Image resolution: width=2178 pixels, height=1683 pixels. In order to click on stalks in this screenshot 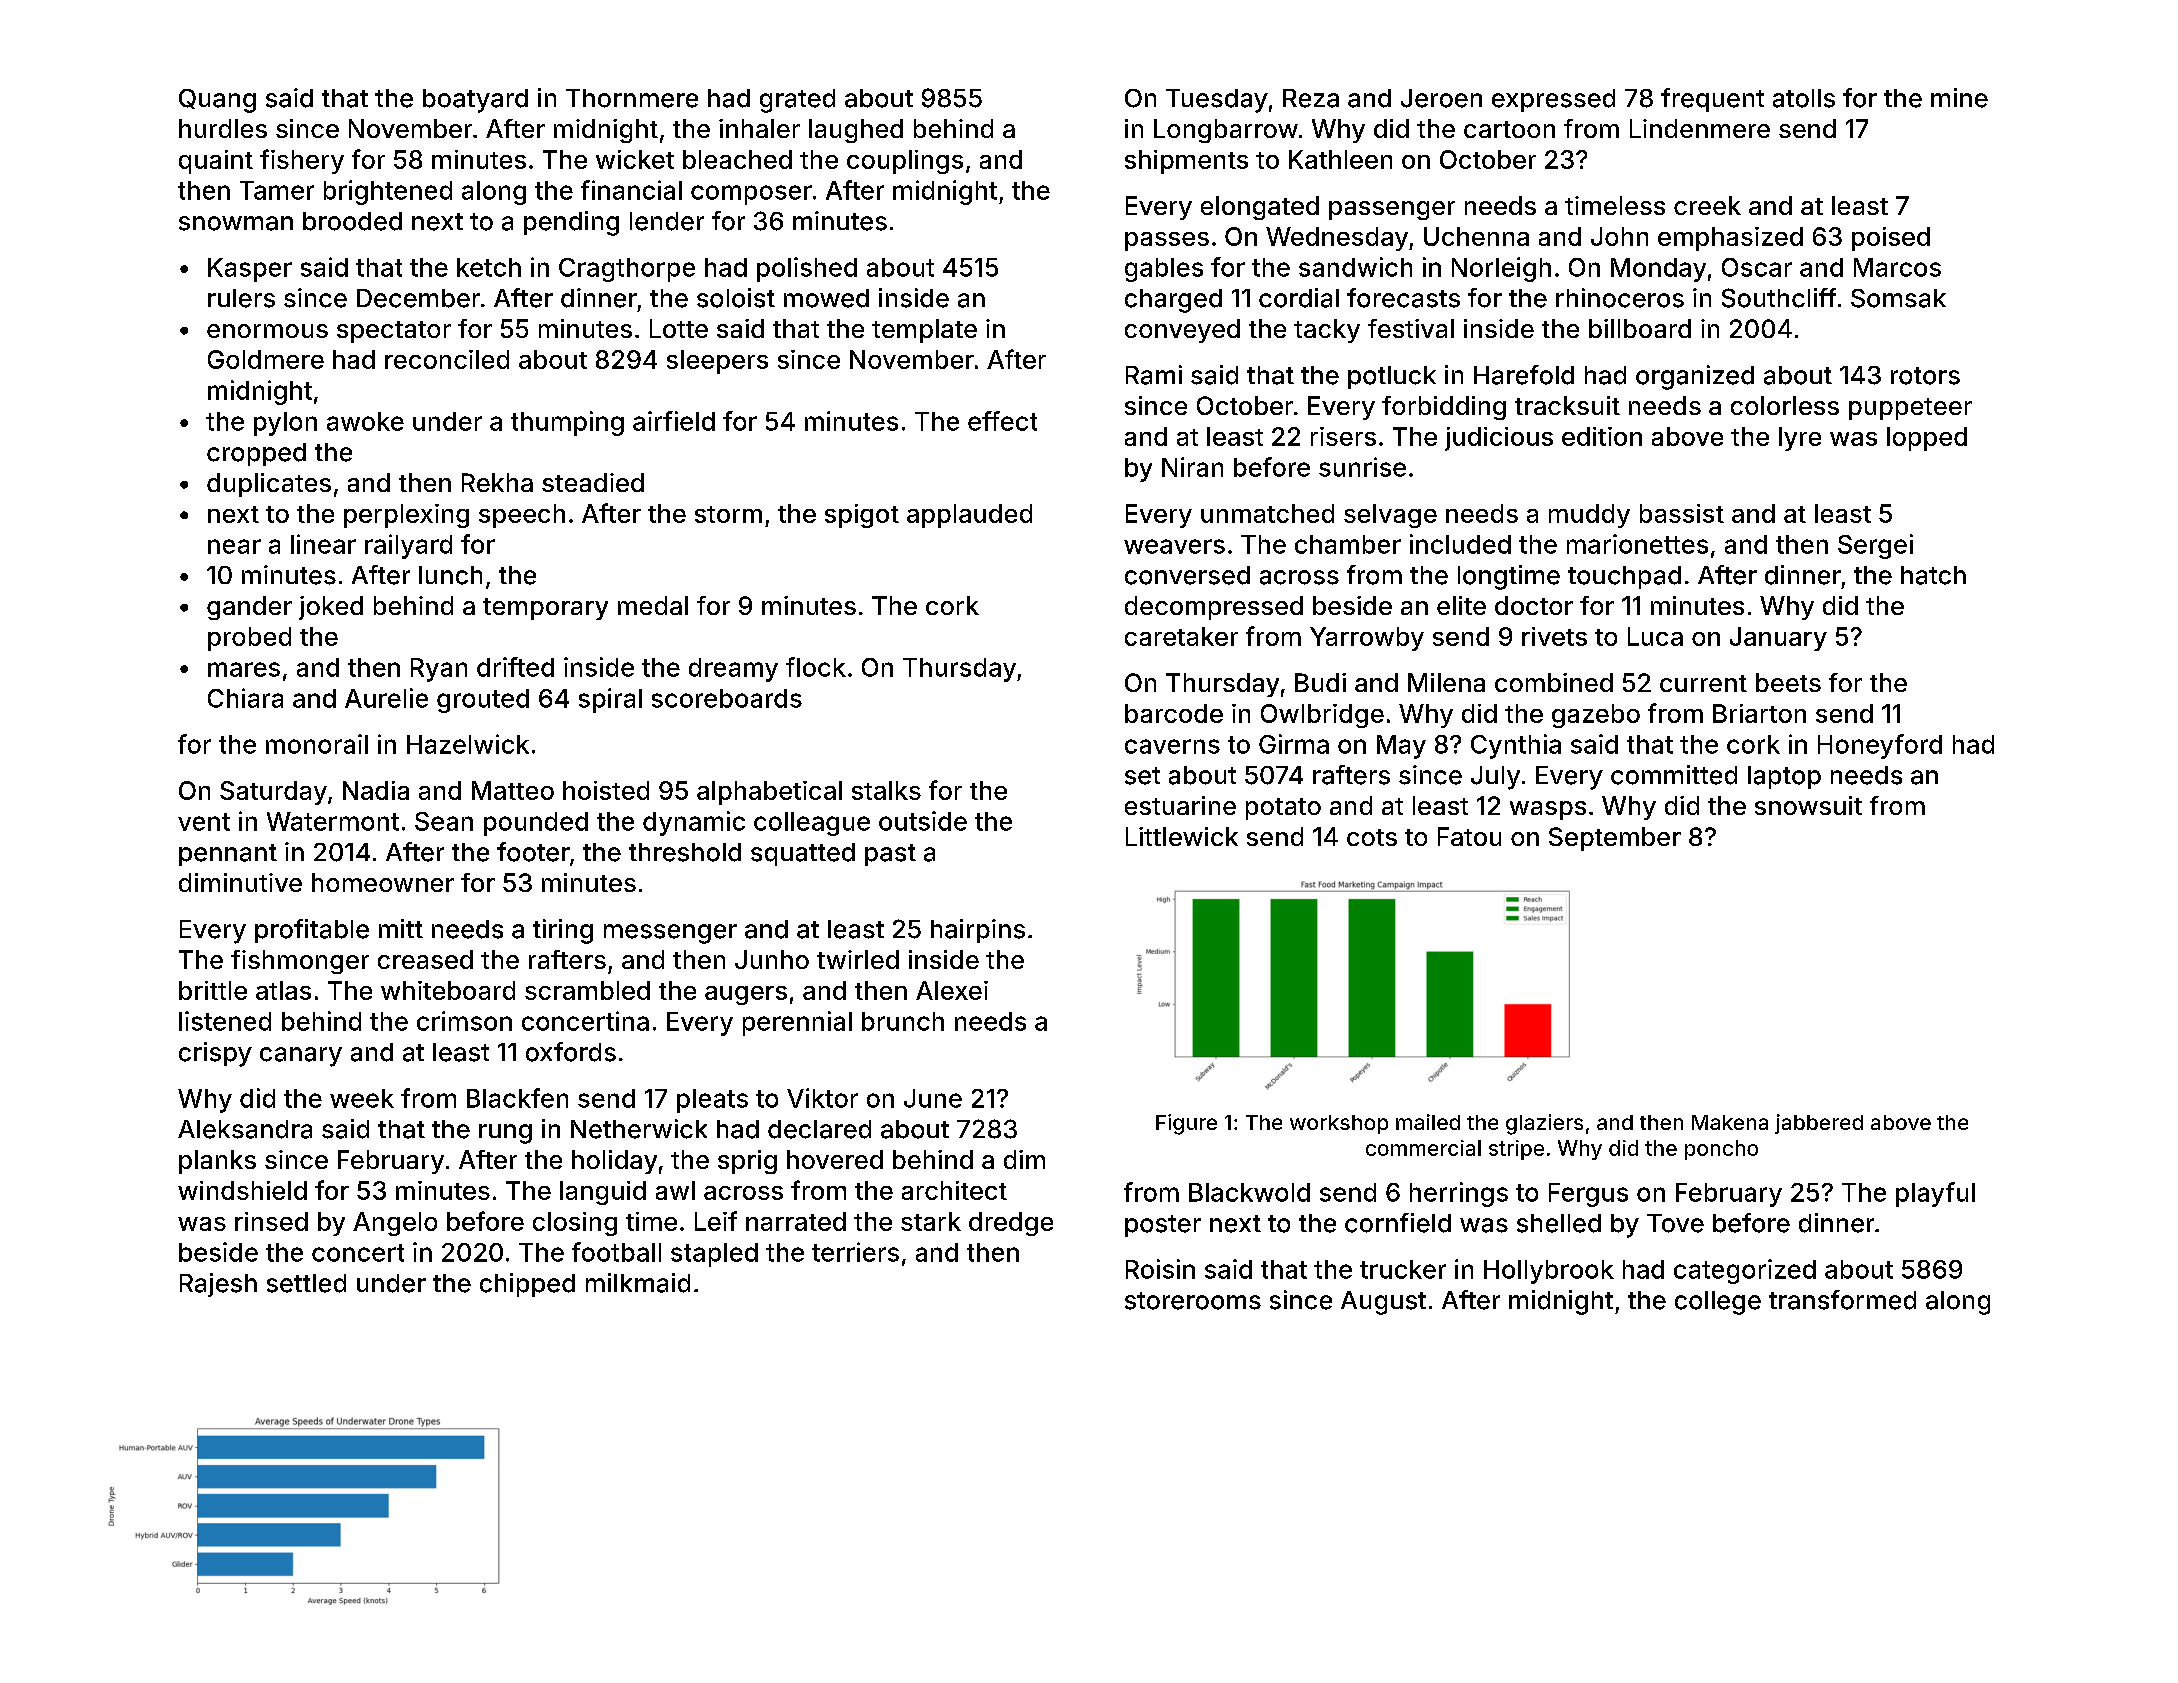, I will do `click(886, 790)`.
